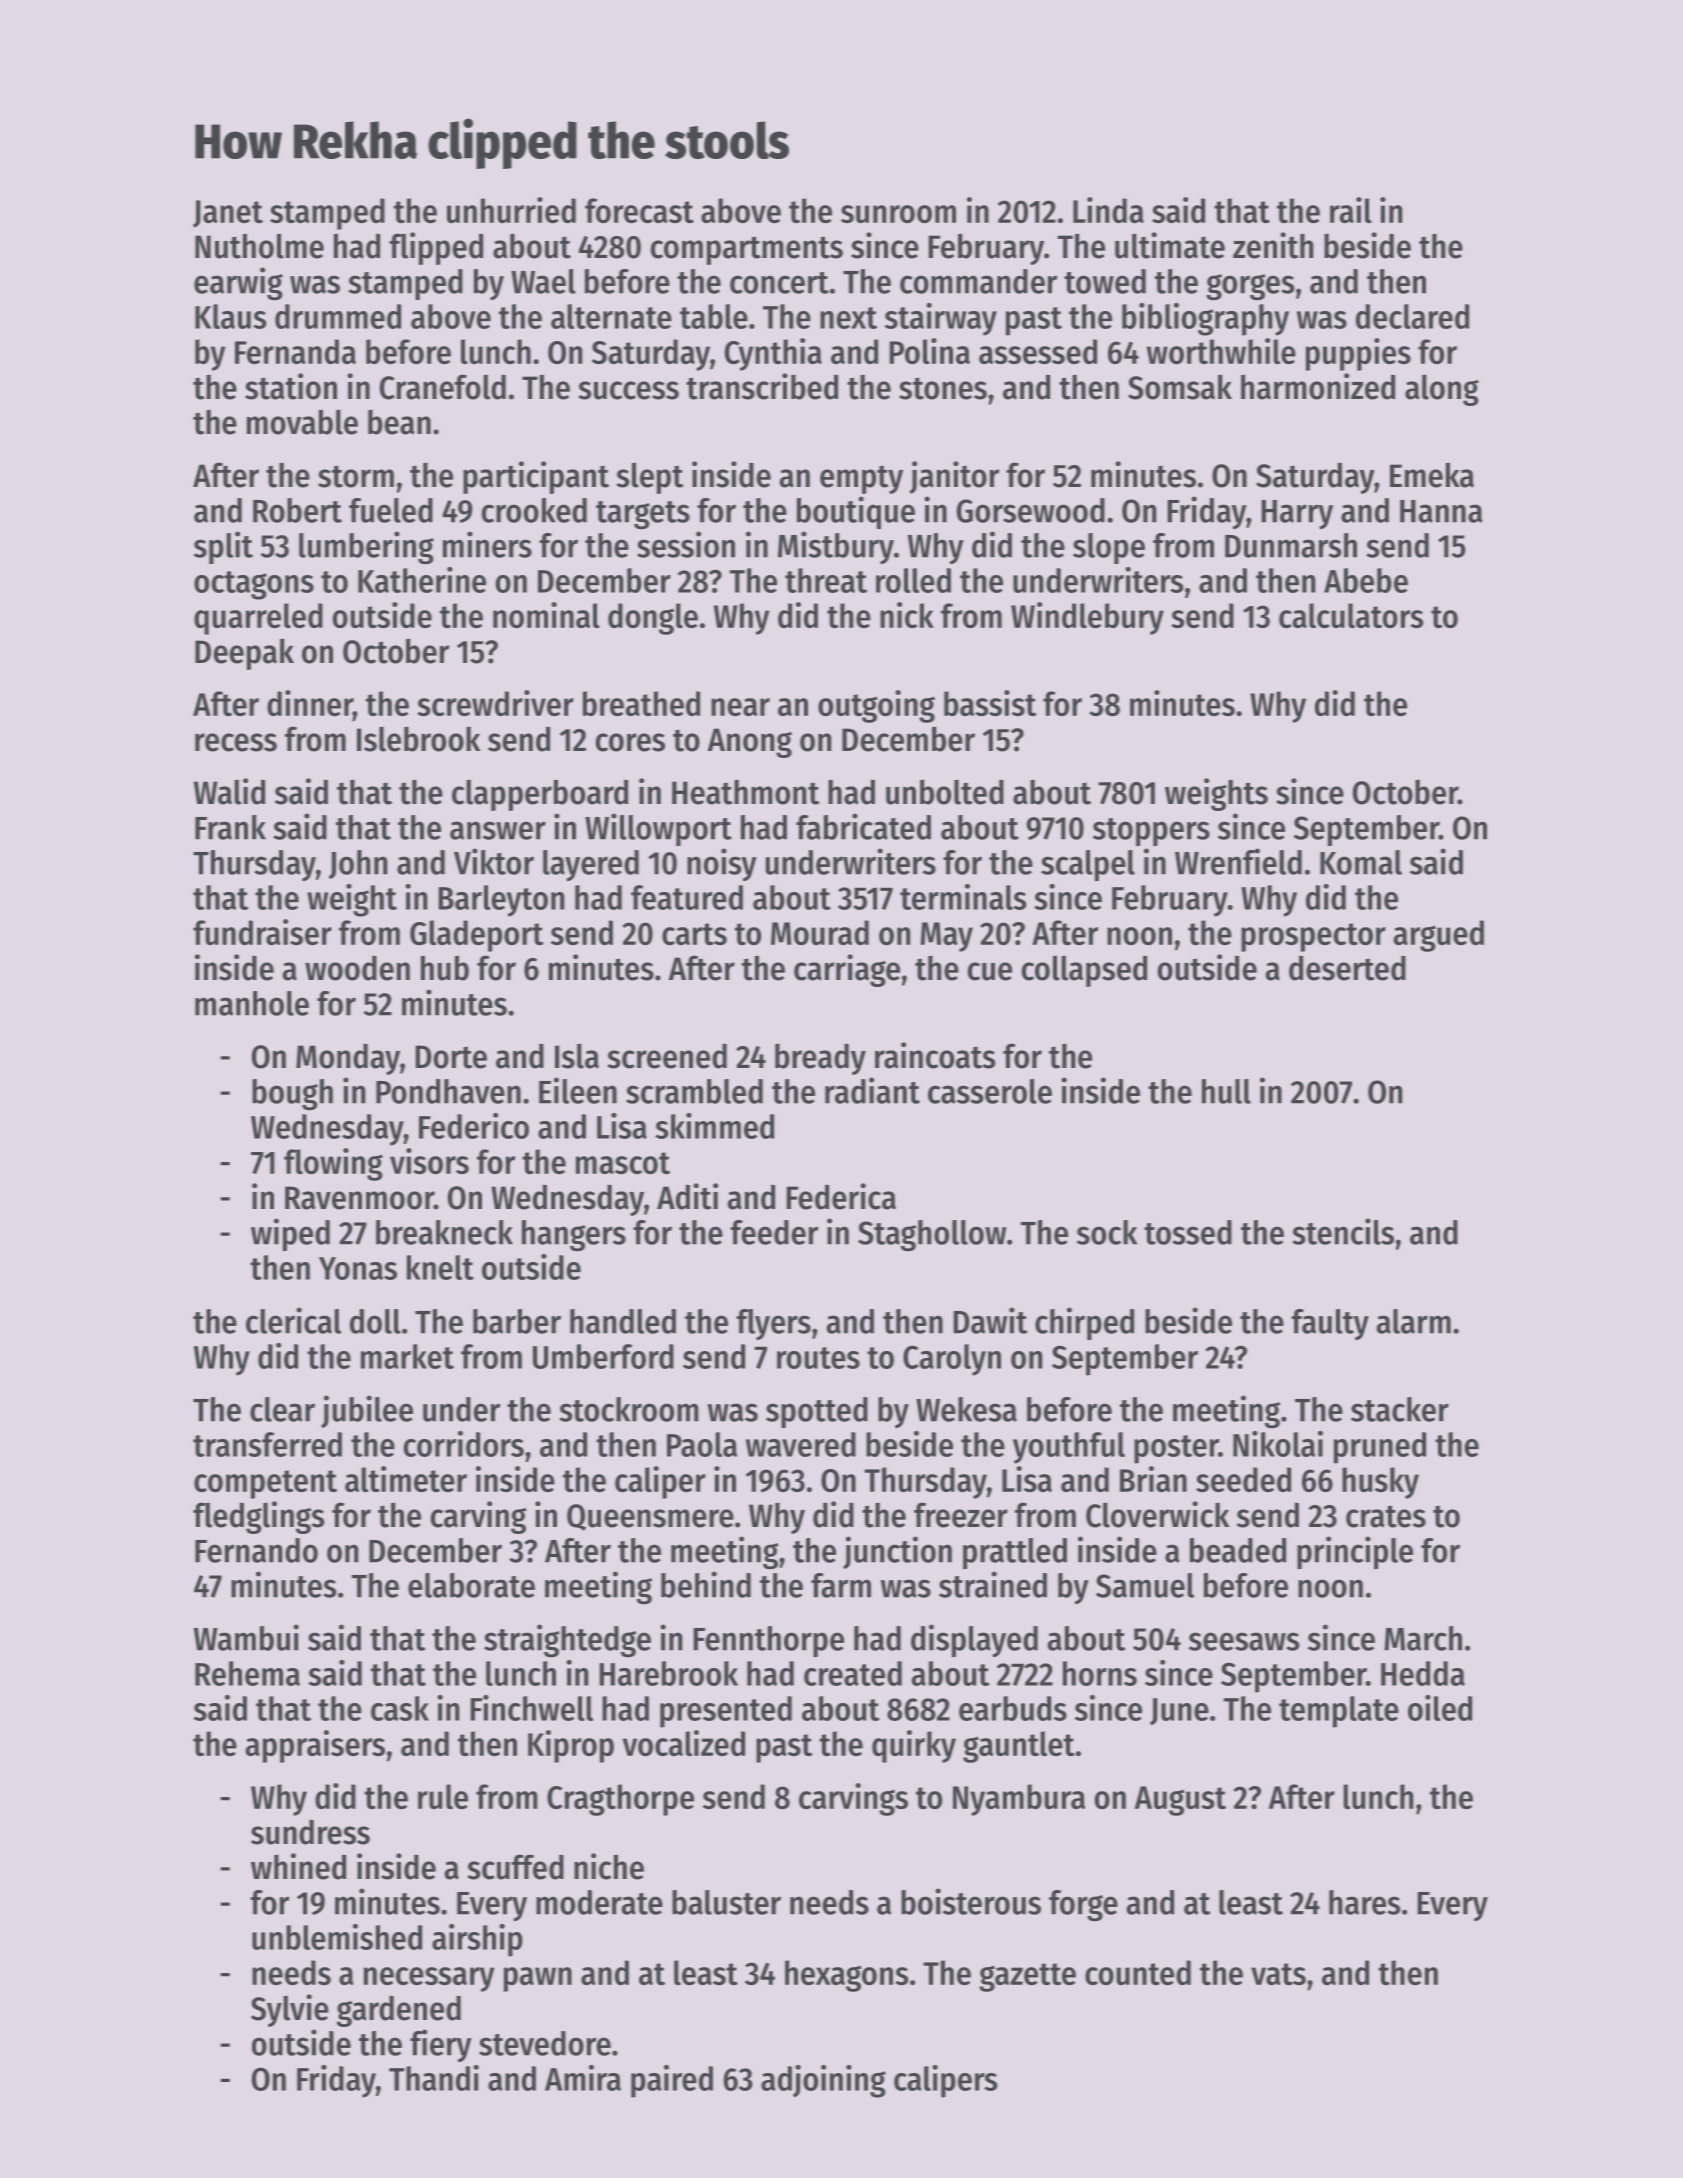 The image size is (1683, 2178). I want to click on deserted, so click(1347, 968).
